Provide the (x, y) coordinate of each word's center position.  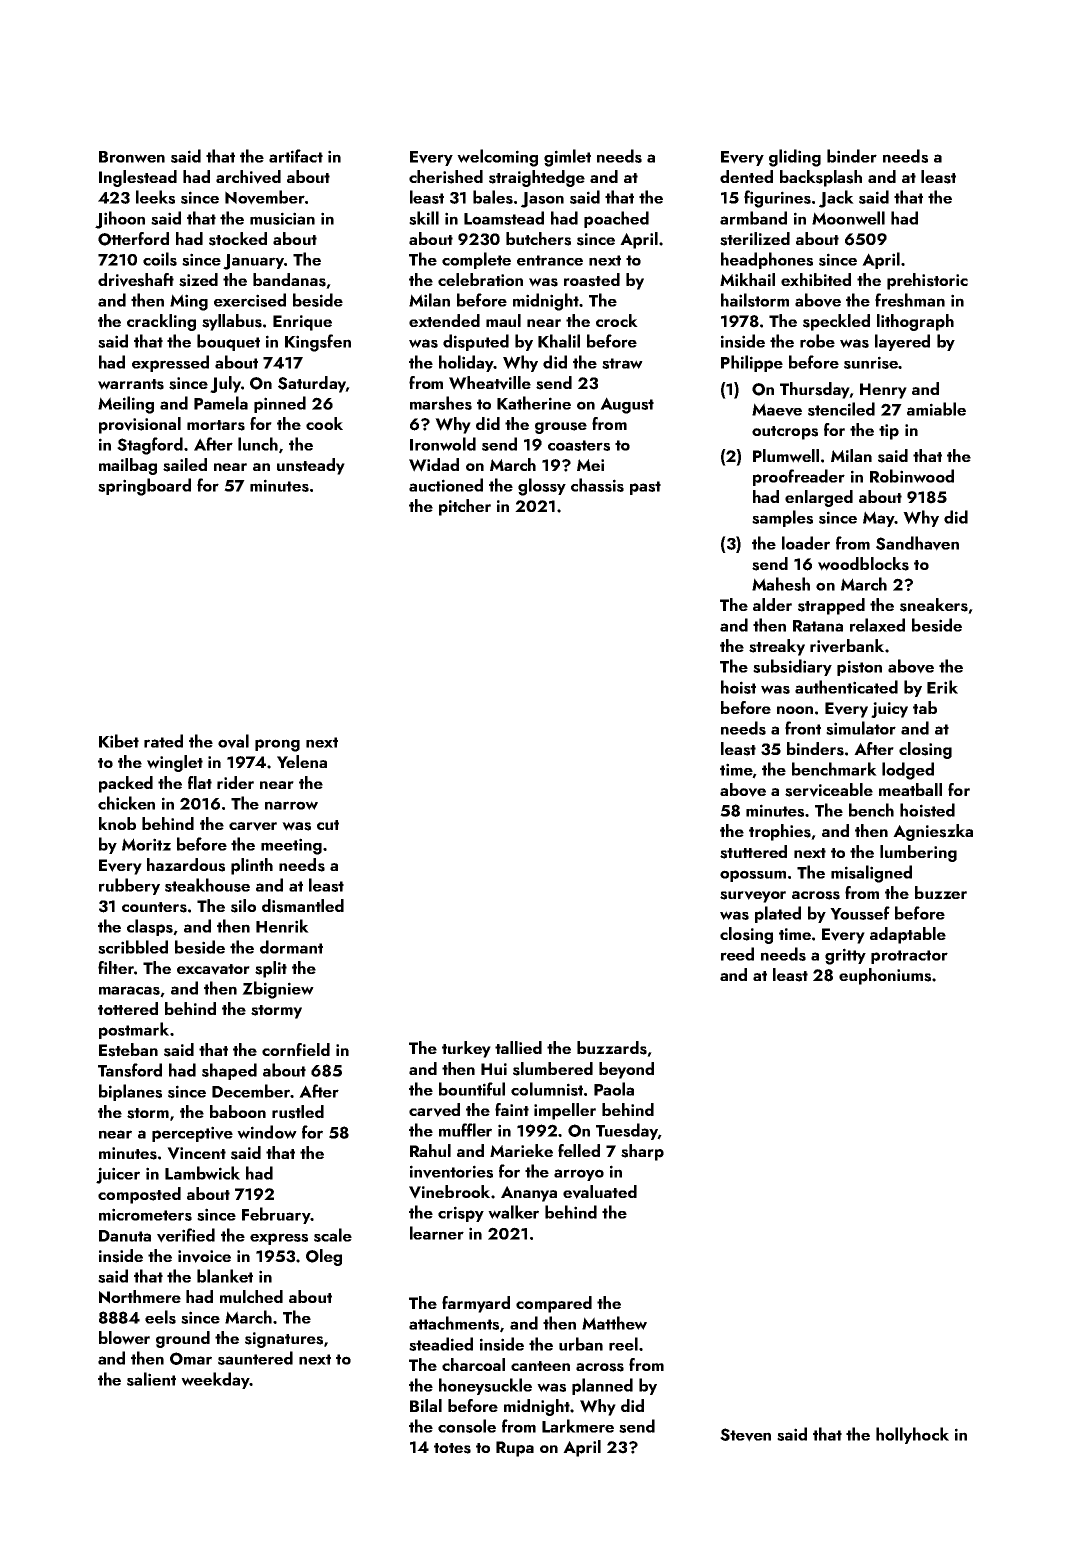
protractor (909, 957)
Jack (836, 199)
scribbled (133, 947)
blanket (225, 1276)
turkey (466, 1049)
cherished (446, 177)
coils (160, 259)
